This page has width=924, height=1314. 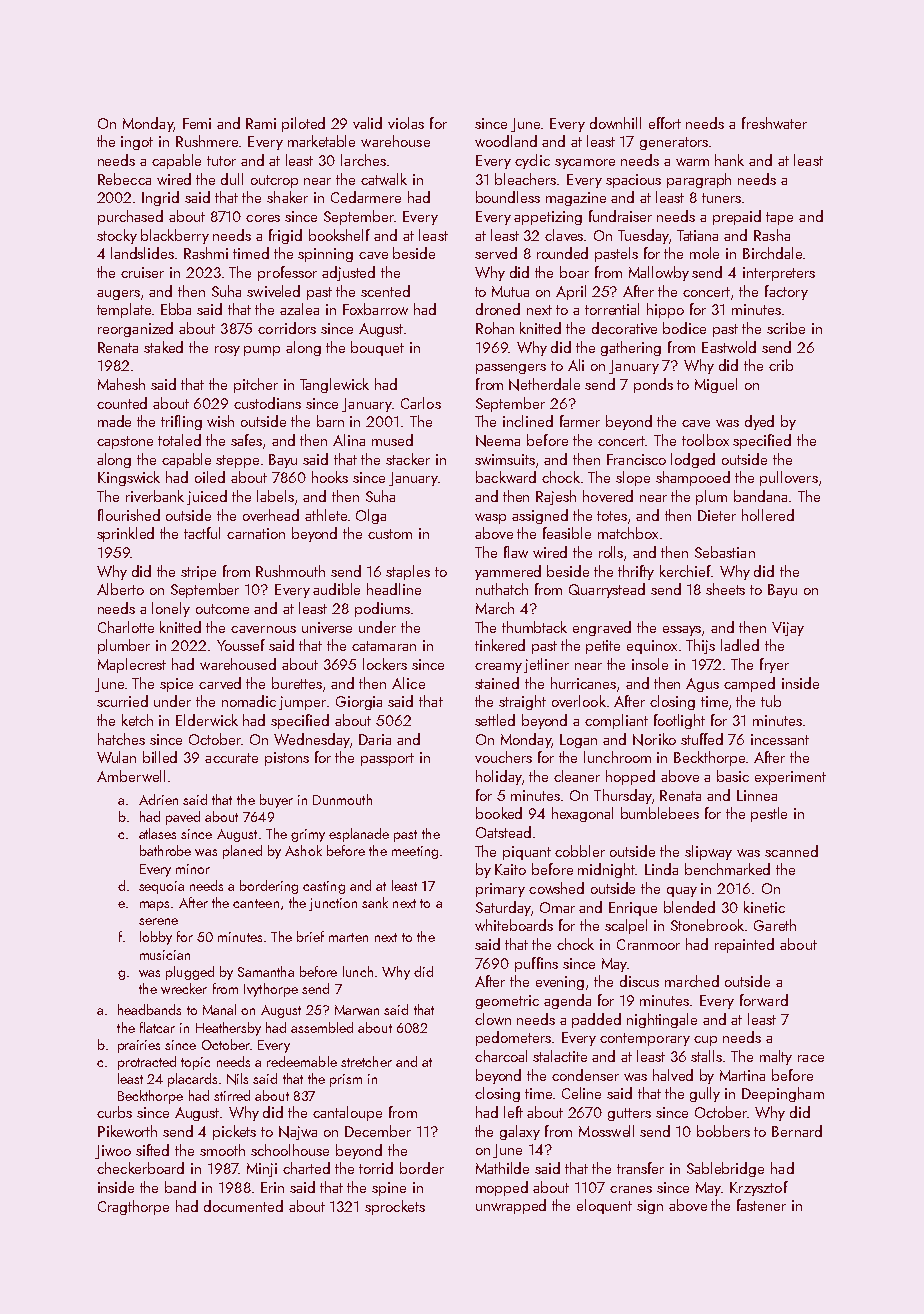 I want to click on bouquet, so click(x=377, y=348).
